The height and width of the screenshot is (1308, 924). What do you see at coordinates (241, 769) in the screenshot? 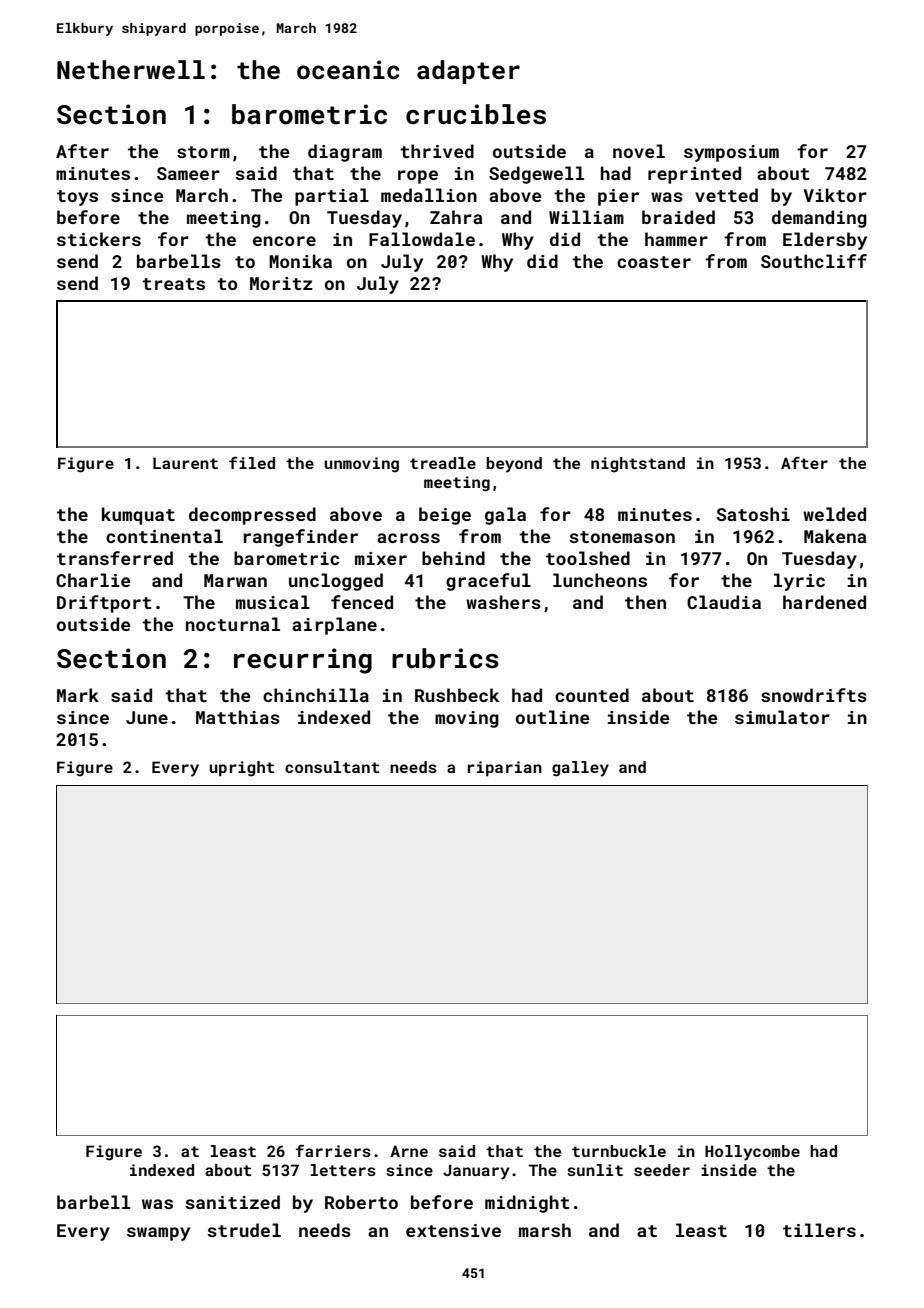
I see `upright` at bounding box center [241, 769].
